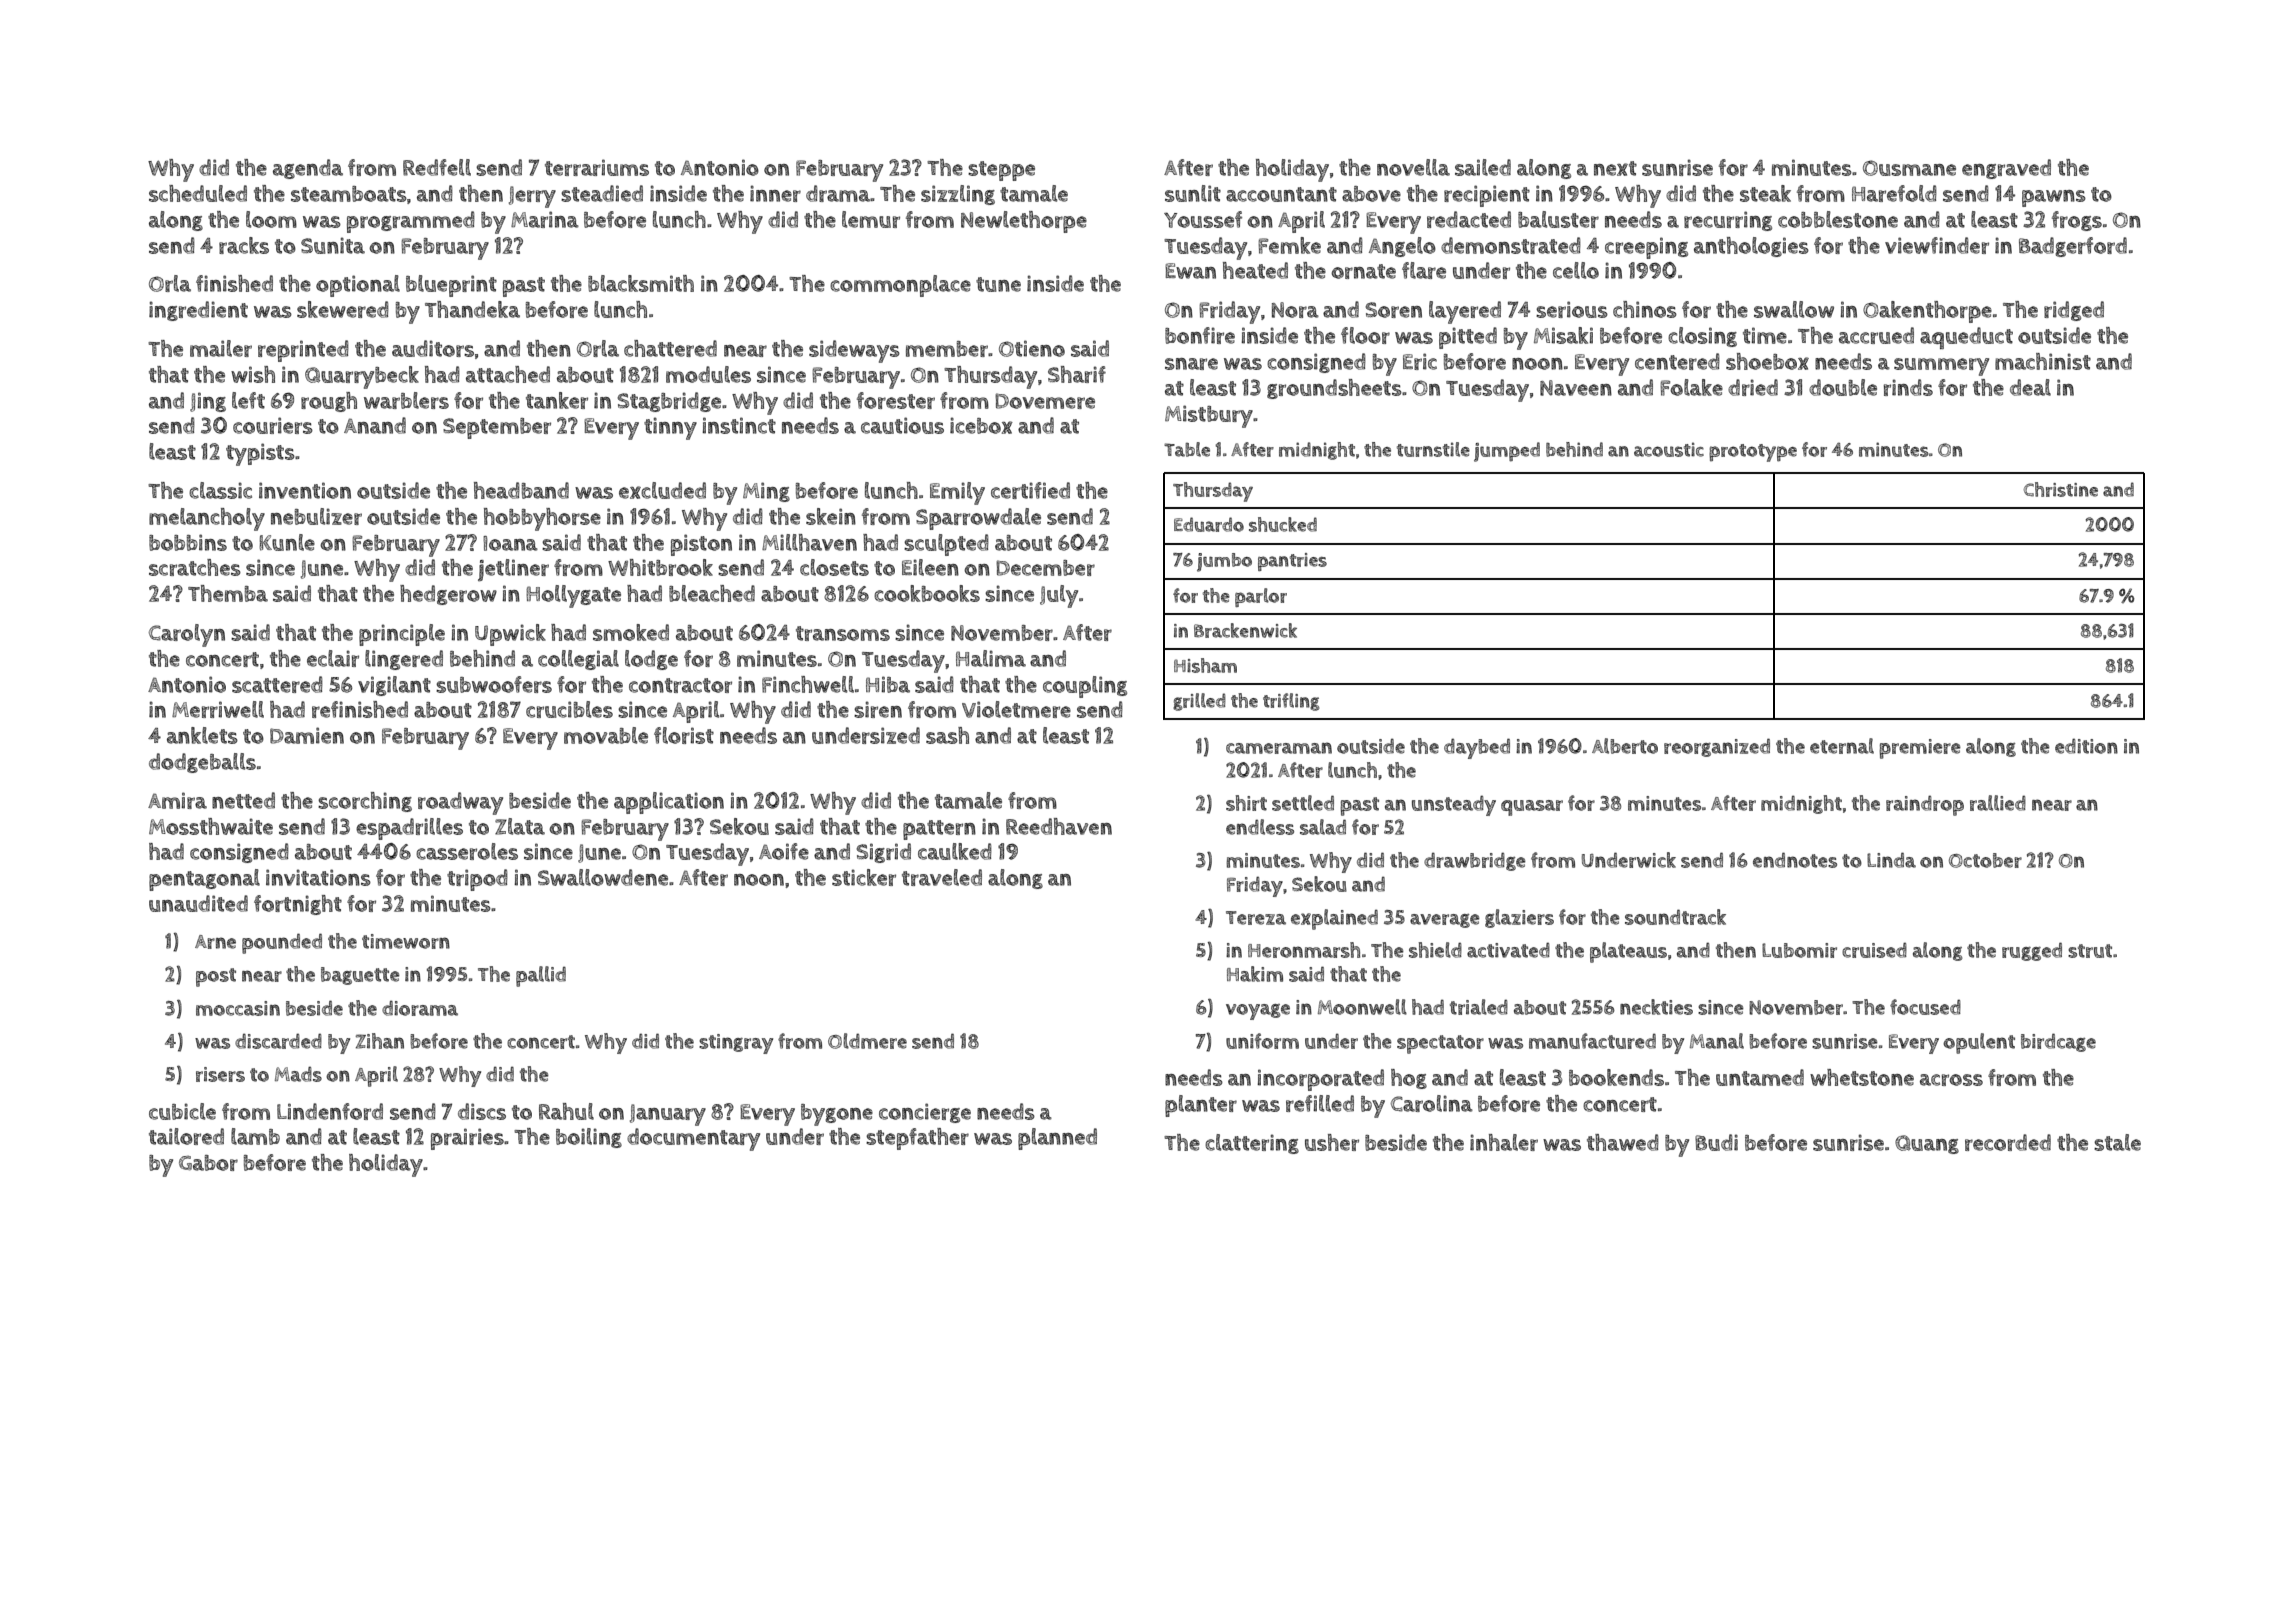 Image resolution: width=2292 pixels, height=1620 pixels. What do you see at coordinates (569, 709) in the page?
I see `crucibles` at bounding box center [569, 709].
